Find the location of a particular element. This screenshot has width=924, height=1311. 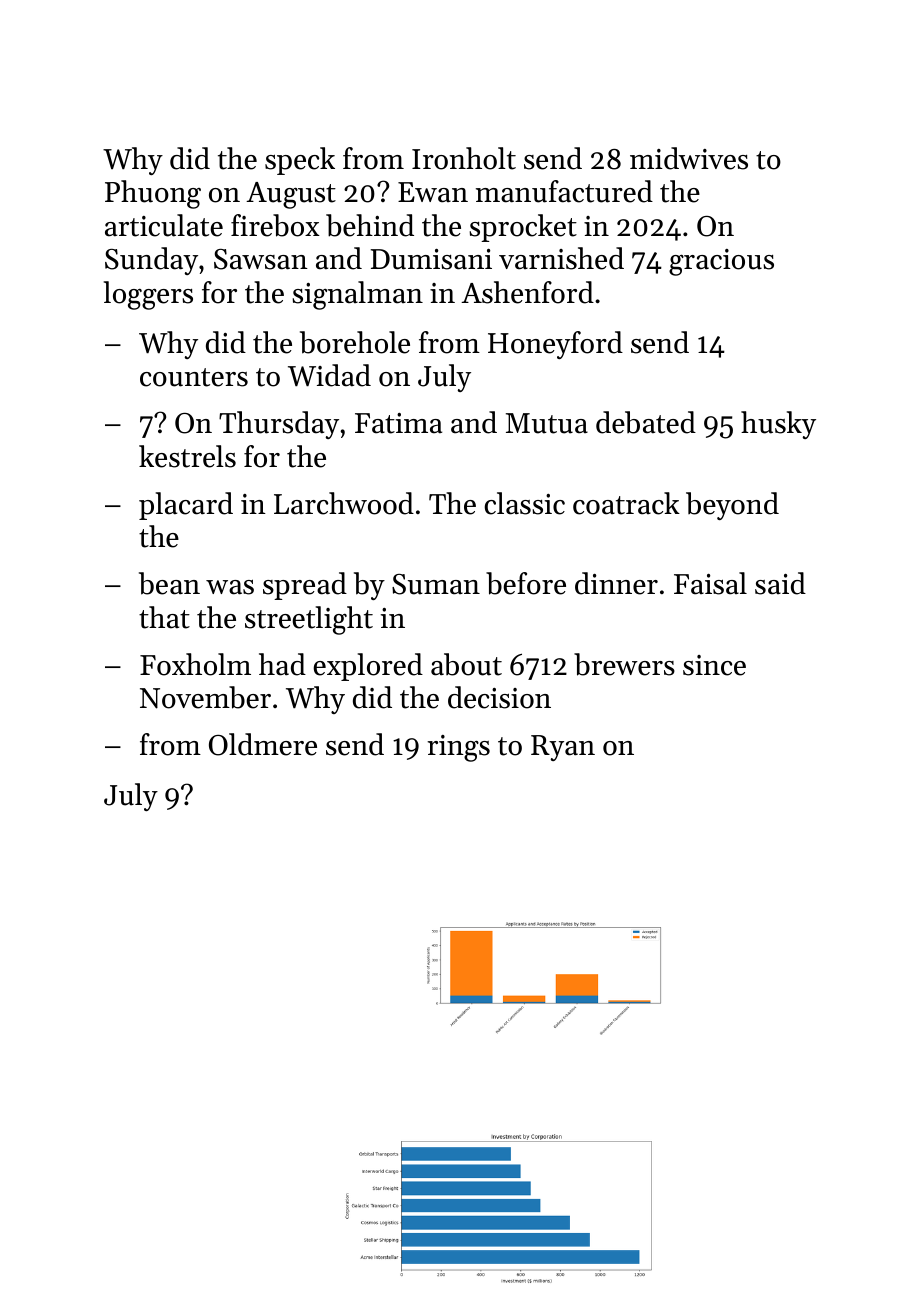

counters is located at coordinates (194, 377).
